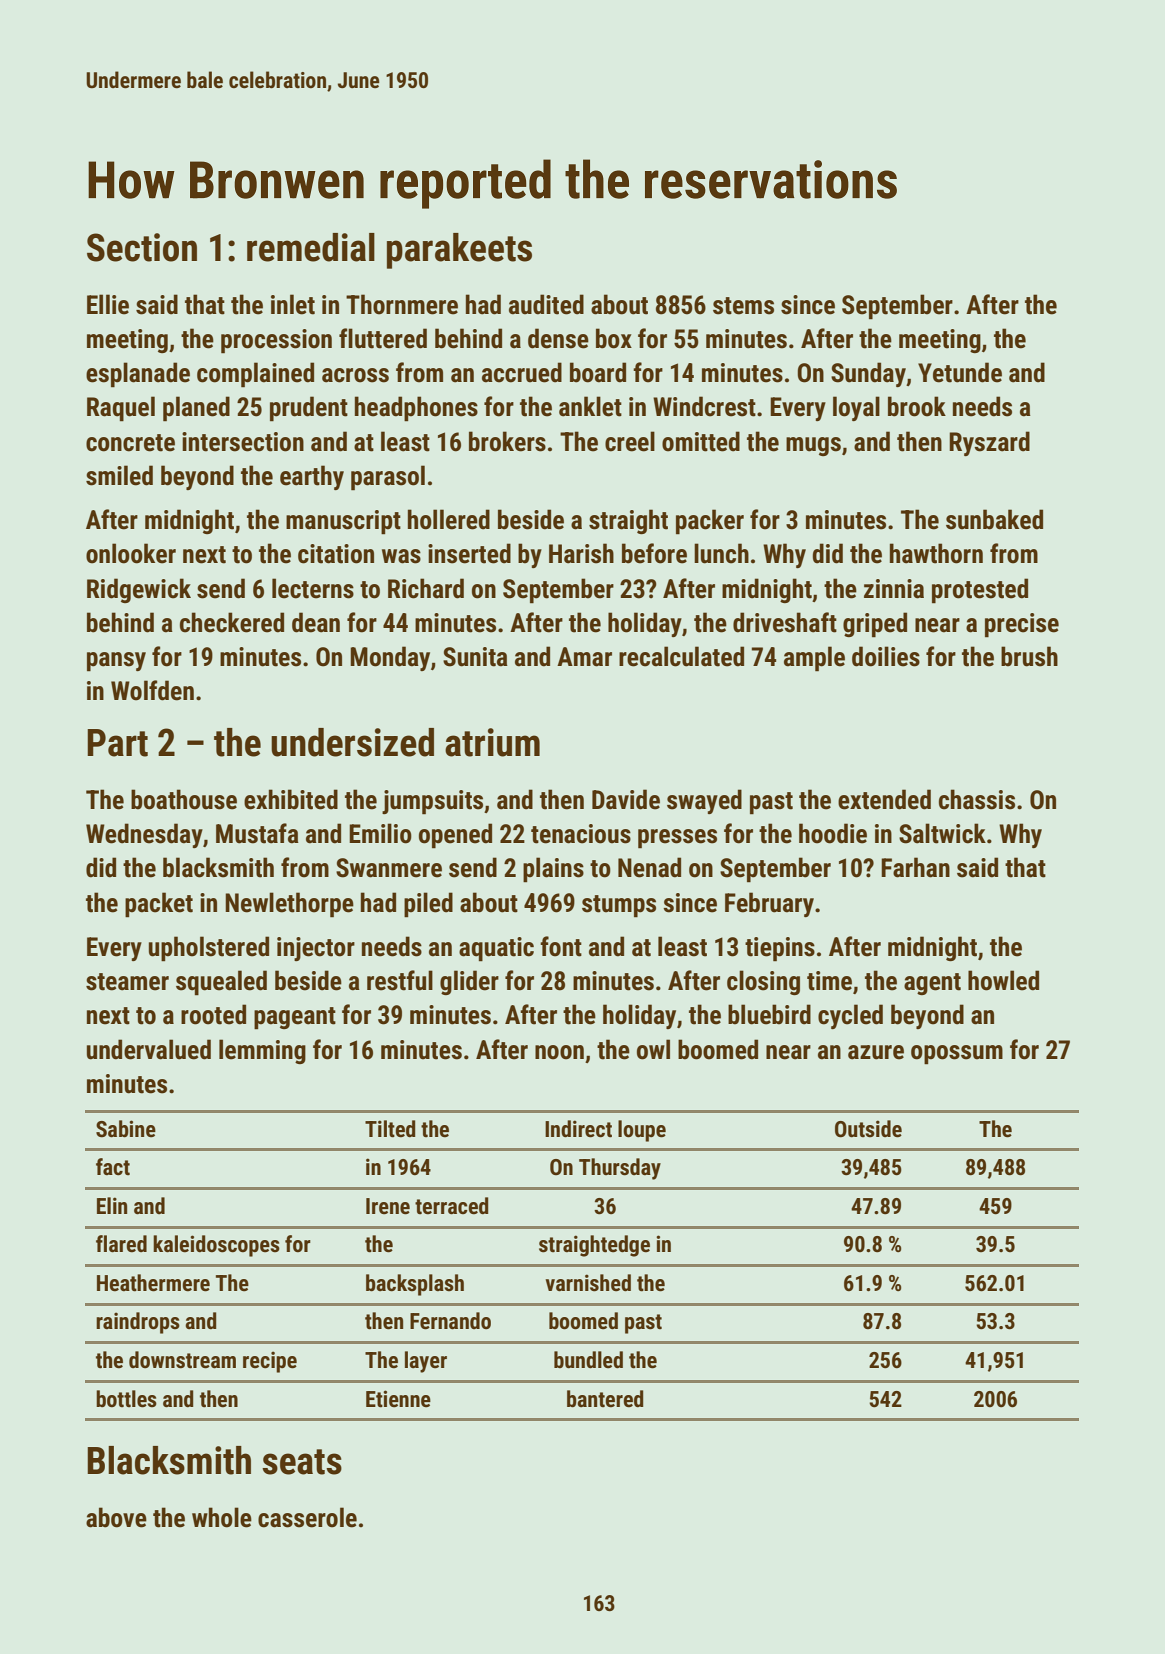 The image size is (1165, 1654). What do you see at coordinates (116, 1517) in the screenshot?
I see `above` at bounding box center [116, 1517].
